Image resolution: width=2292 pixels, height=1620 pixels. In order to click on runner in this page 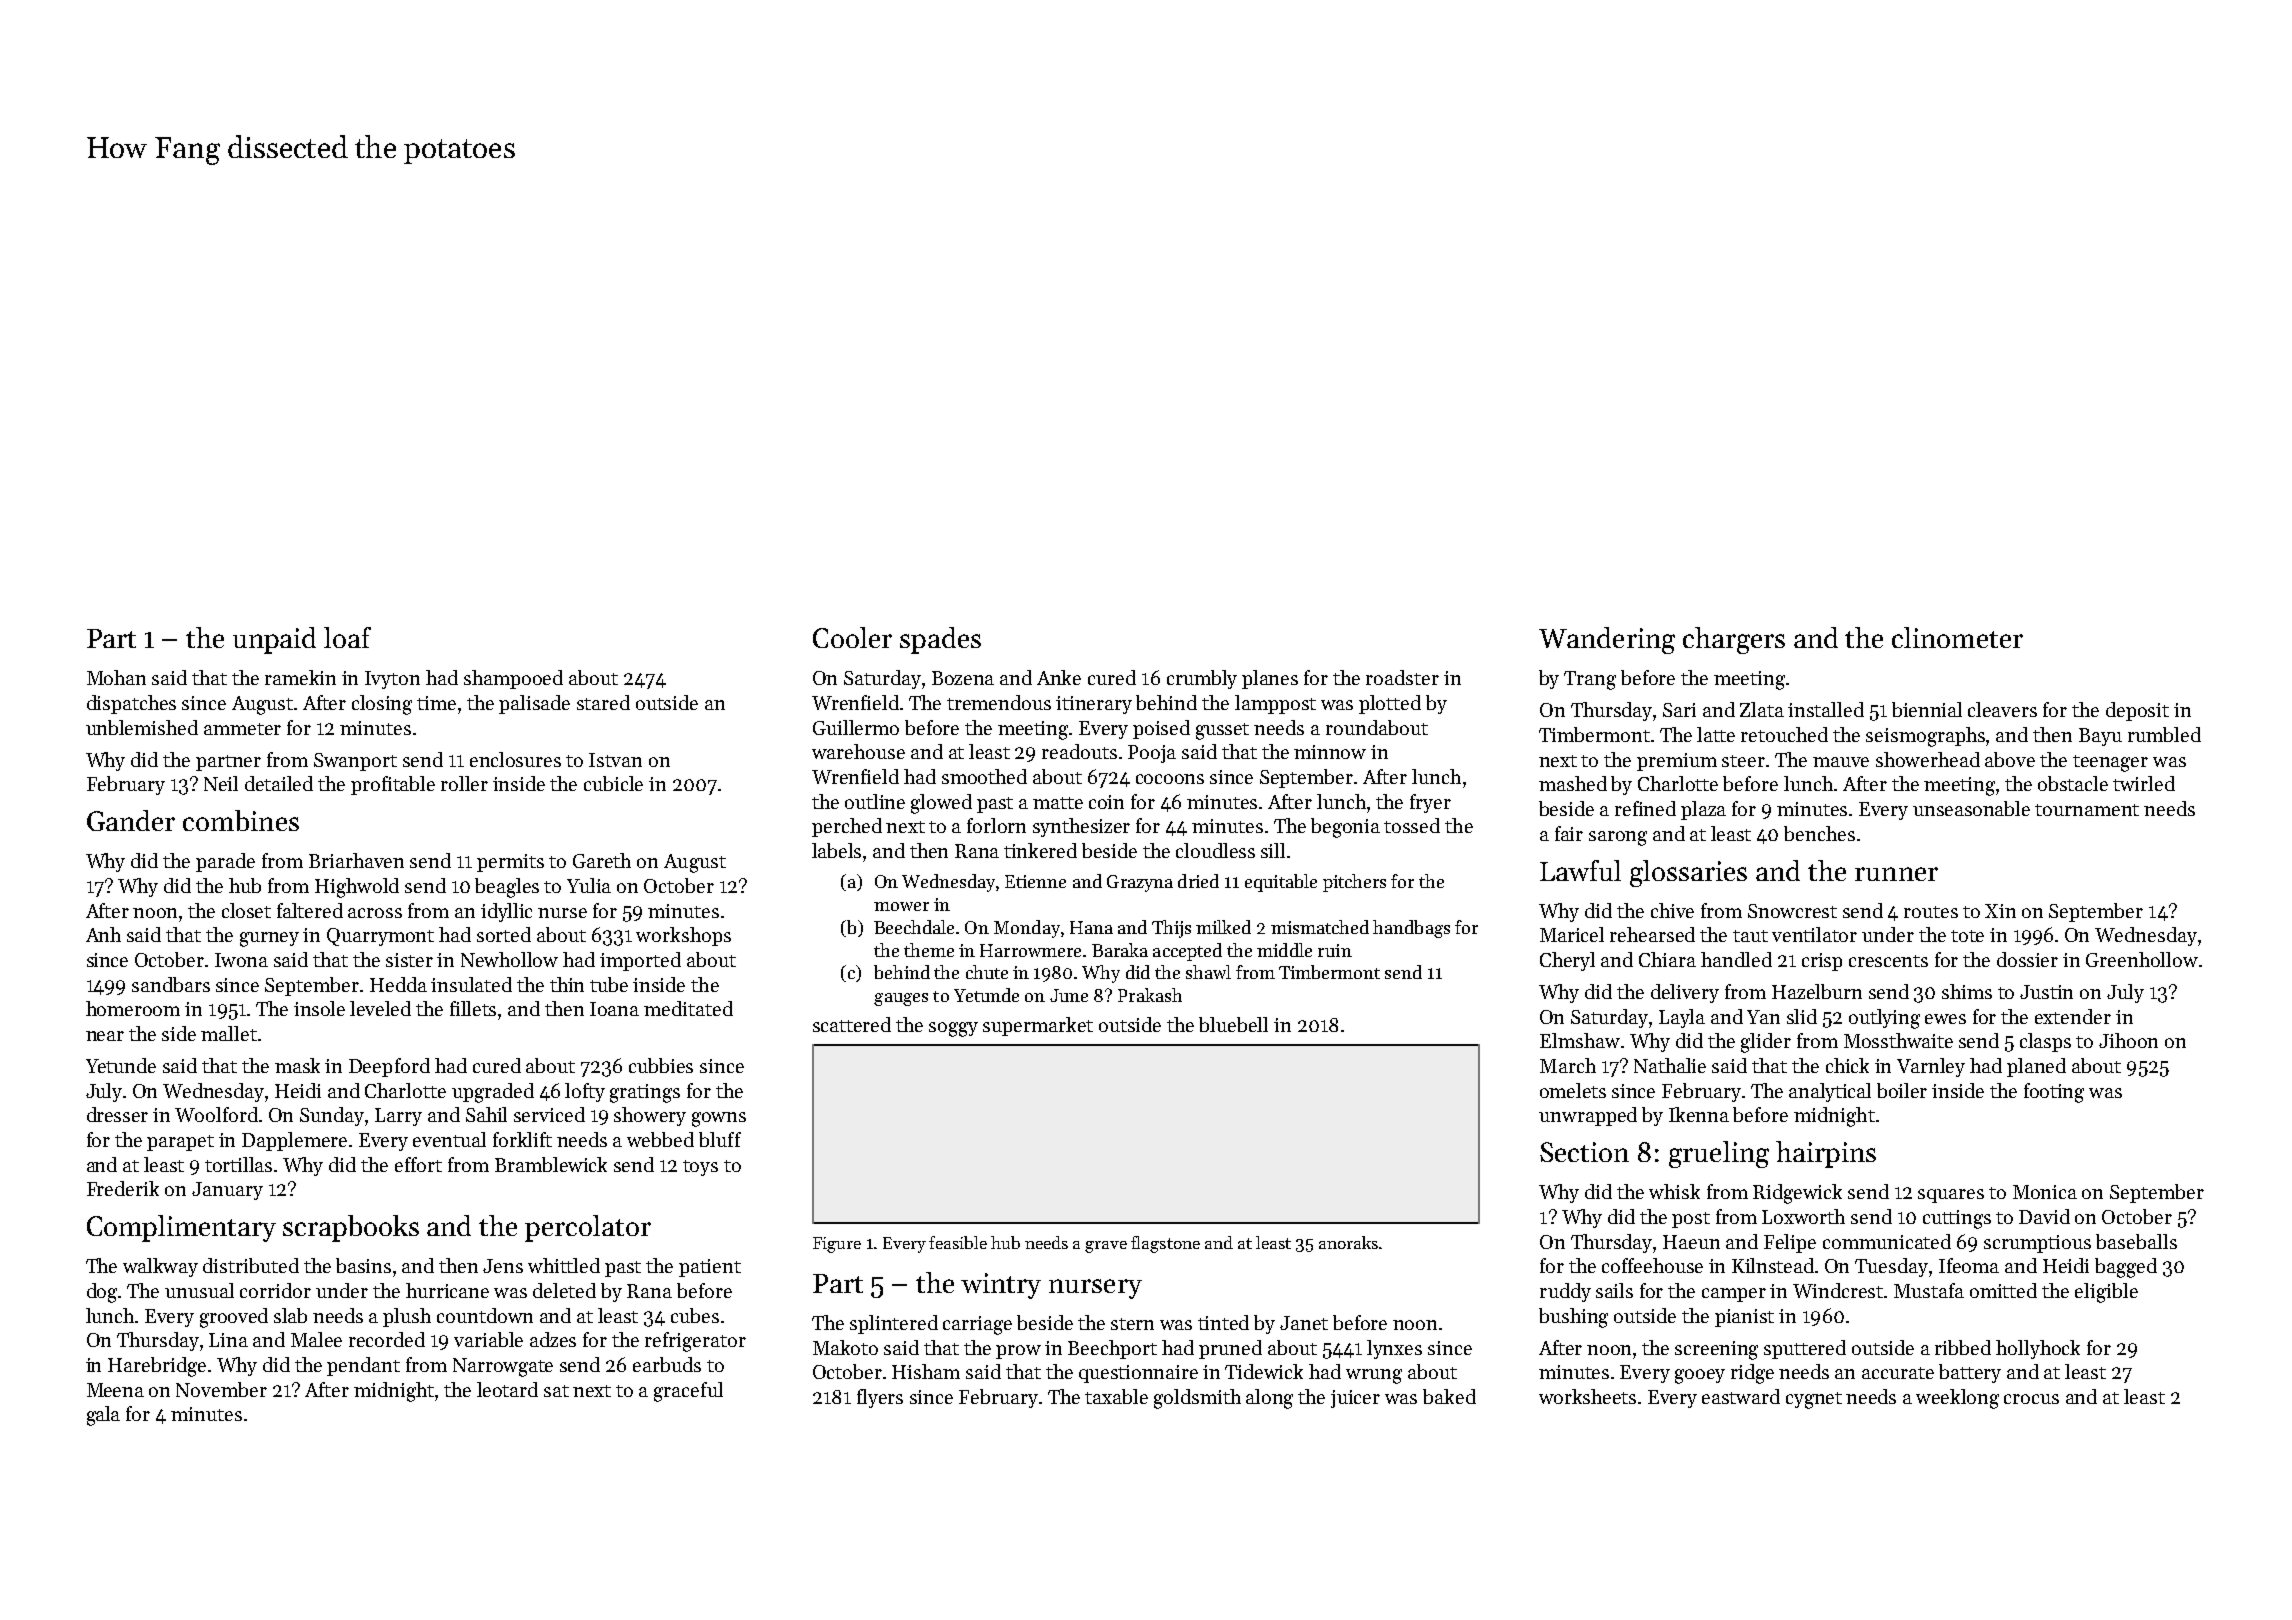, I will do `click(1896, 874)`.
